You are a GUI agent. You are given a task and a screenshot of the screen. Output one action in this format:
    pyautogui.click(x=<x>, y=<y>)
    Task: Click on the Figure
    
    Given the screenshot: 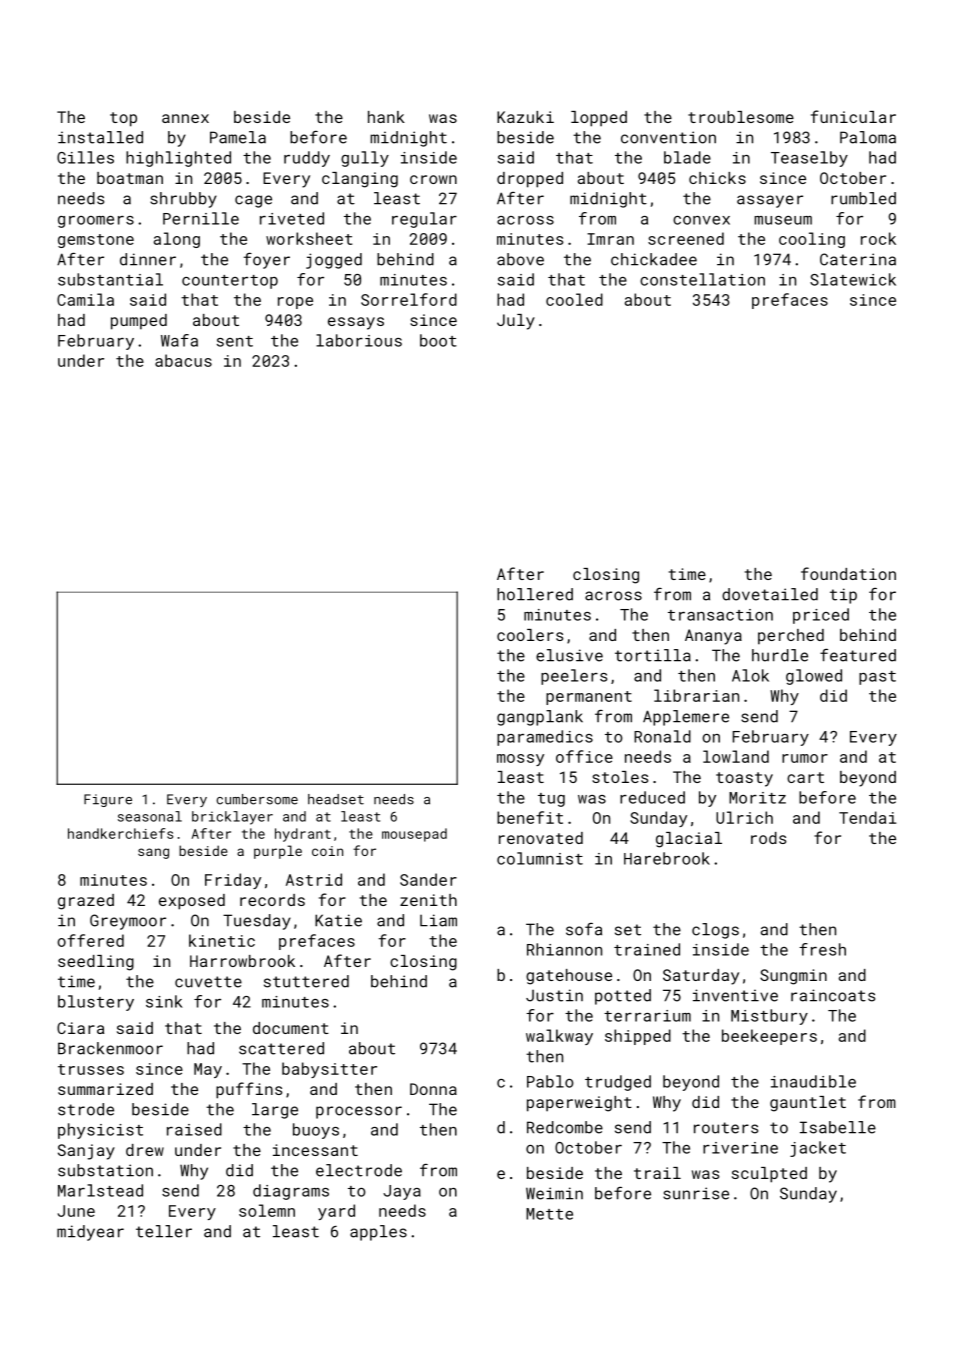 What is the action you would take?
    pyautogui.click(x=108, y=800)
